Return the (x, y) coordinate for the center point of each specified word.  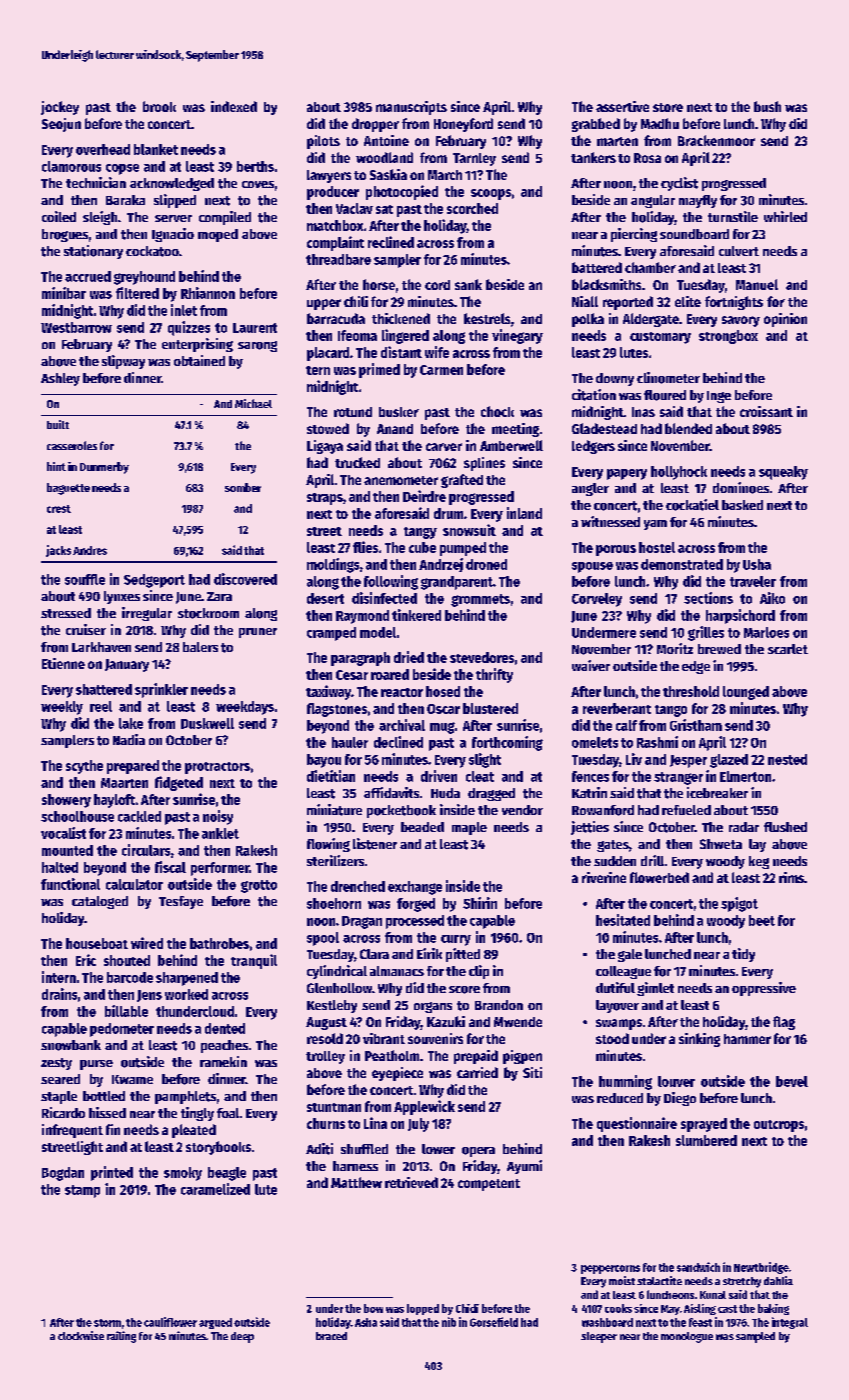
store (668, 107)
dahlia (778, 1280)
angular (653, 201)
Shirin (480, 903)
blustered (490, 708)
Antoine (386, 140)
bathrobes (219, 943)
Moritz (675, 648)
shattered (104, 689)
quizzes (189, 328)
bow (373, 1308)
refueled (686, 810)
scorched (472, 208)
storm (107, 1323)
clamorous (71, 166)
